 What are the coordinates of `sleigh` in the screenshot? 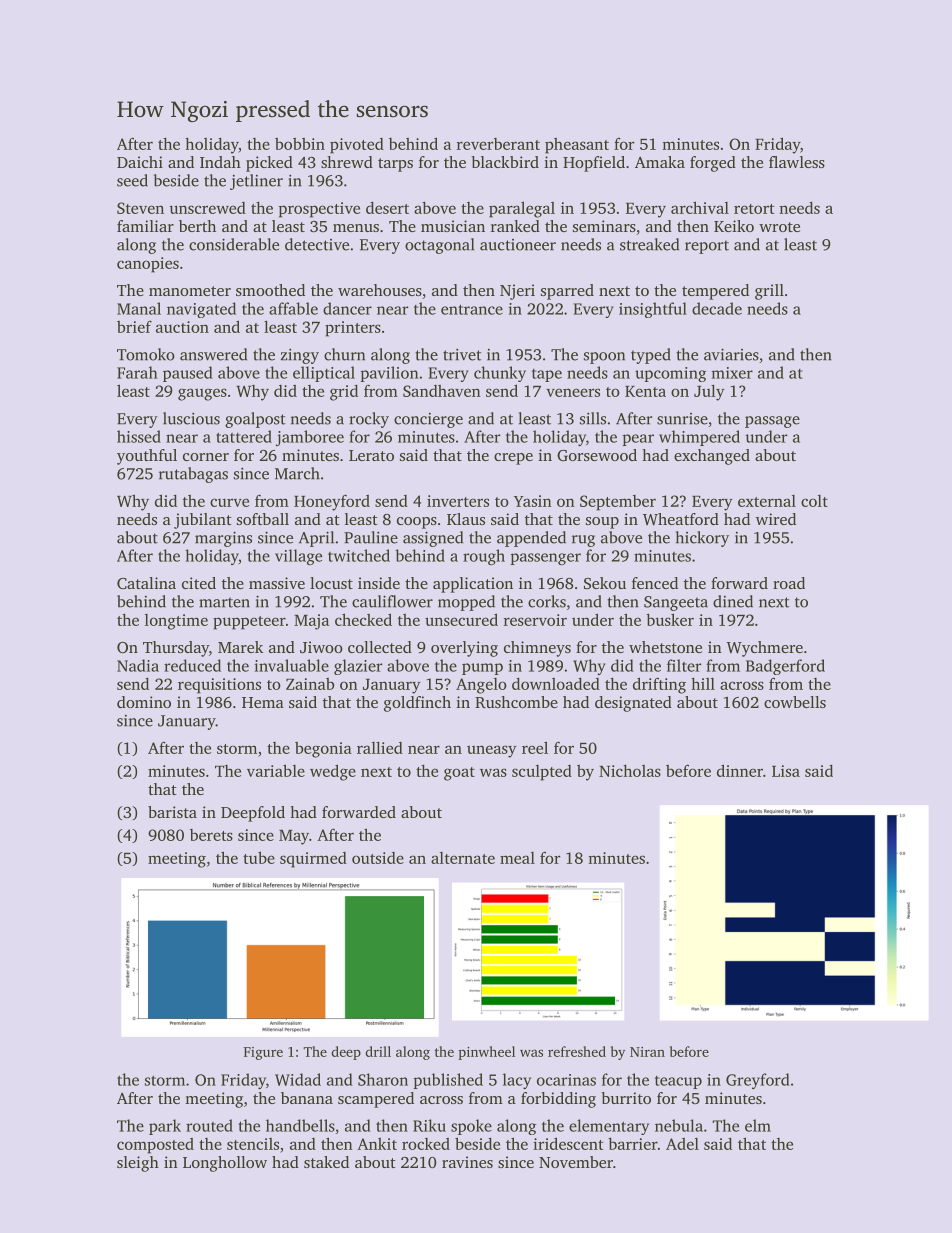 It's located at (138, 1164).
